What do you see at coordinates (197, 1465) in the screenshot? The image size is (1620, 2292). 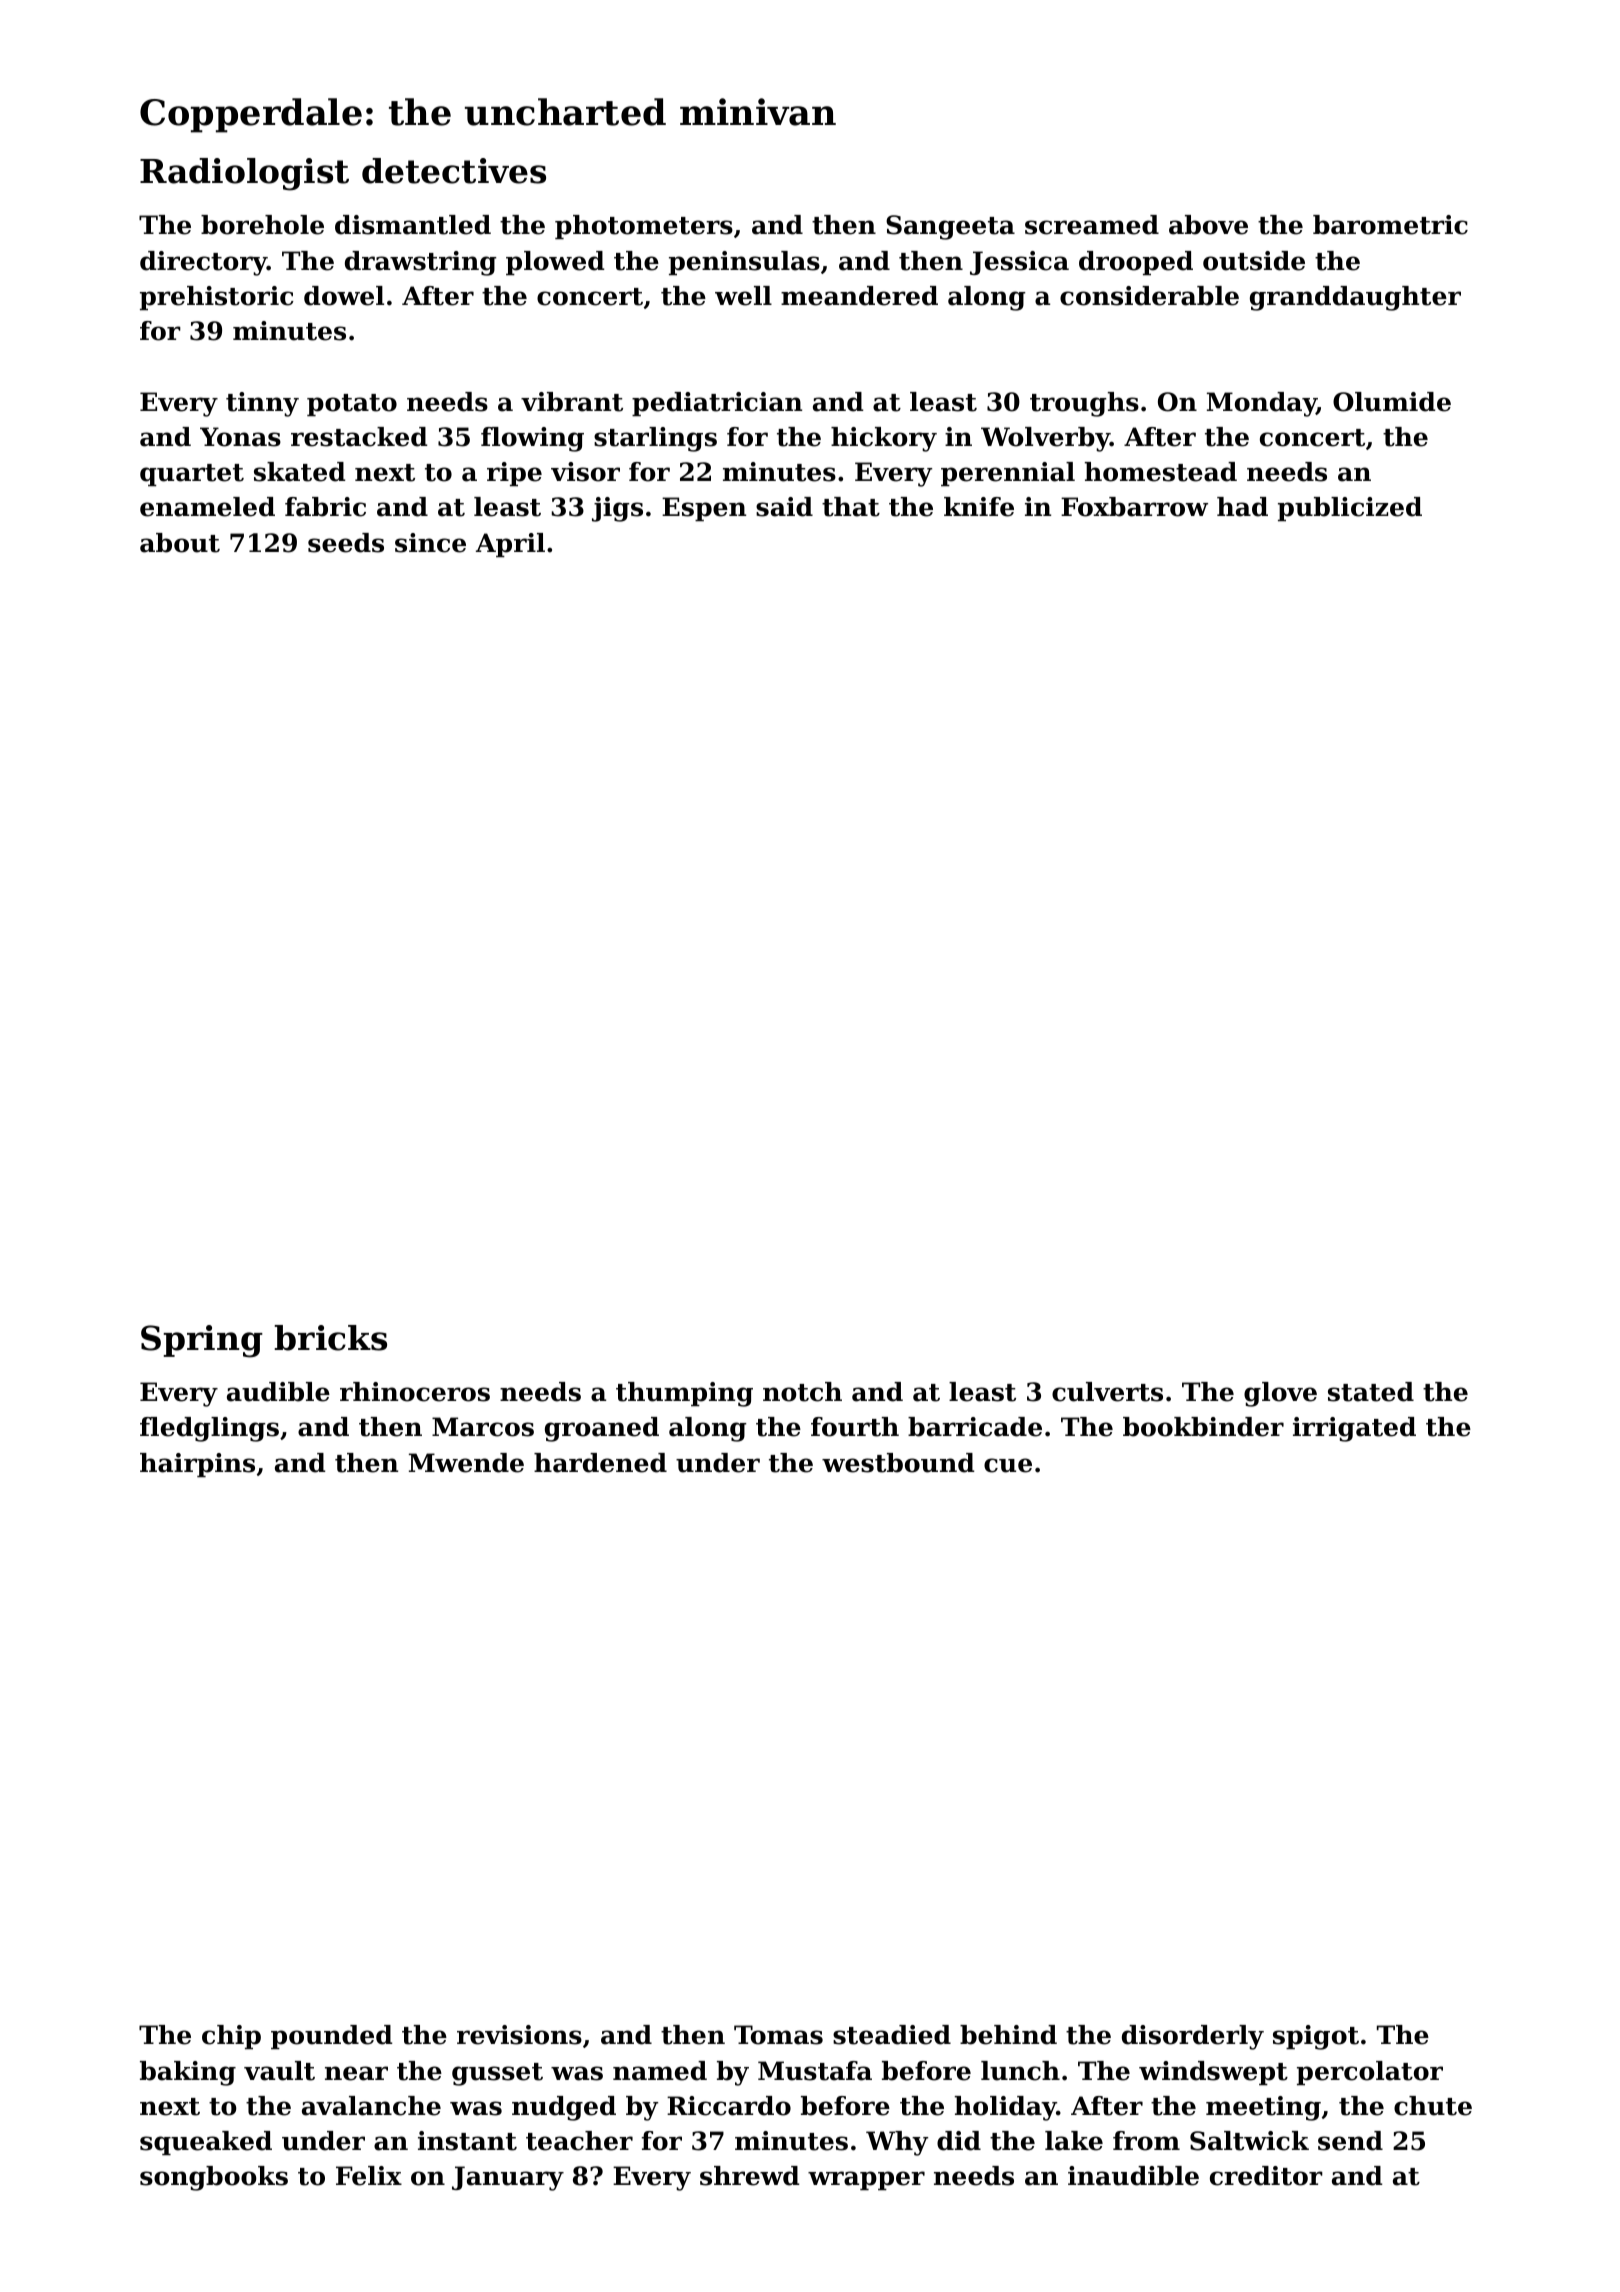 I see `hairpins` at bounding box center [197, 1465].
